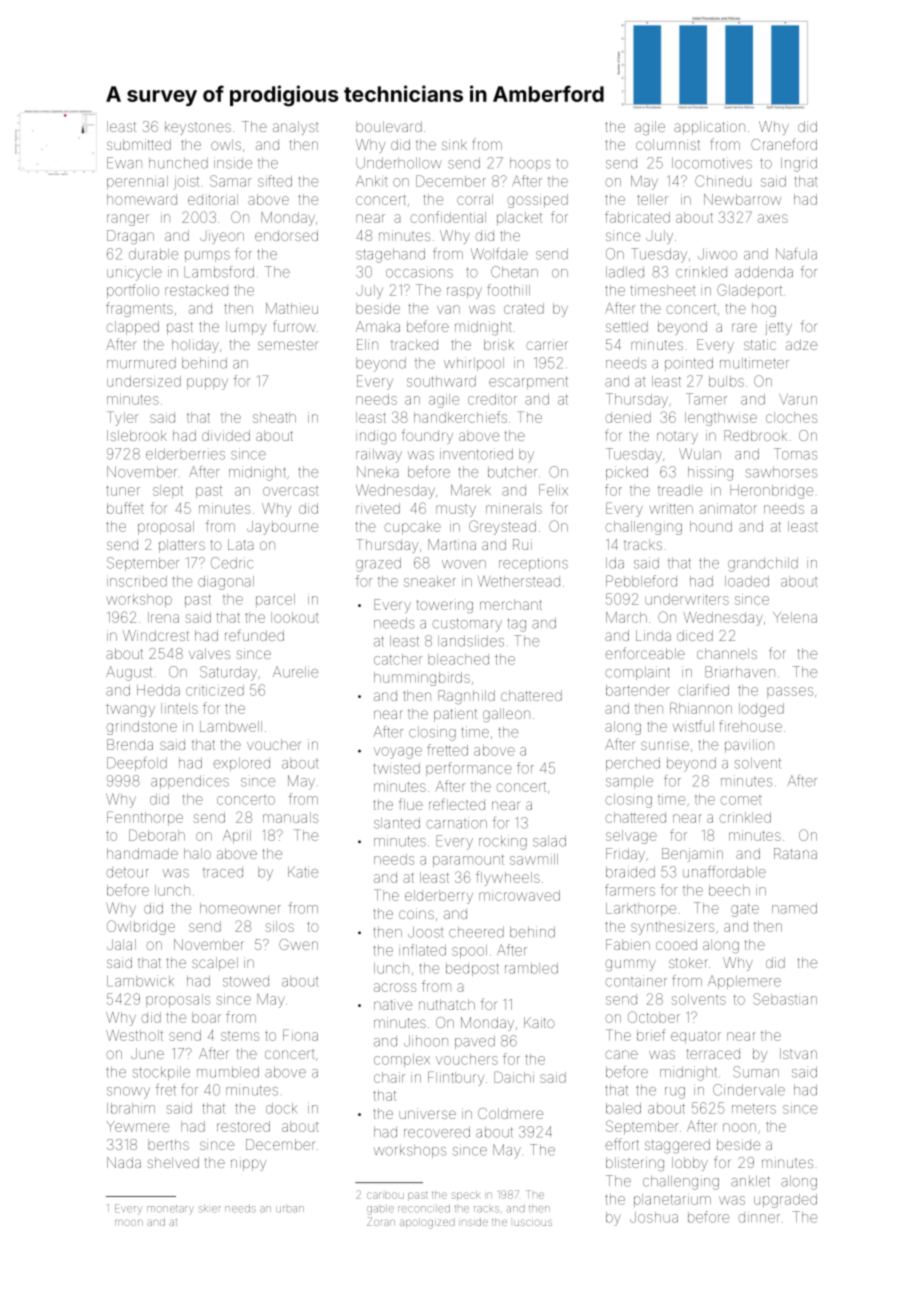 This screenshot has width=924, height=1308. What do you see at coordinates (131, 1108) in the screenshot?
I see `Ibrahim` at bounding box center [131, 1108].
